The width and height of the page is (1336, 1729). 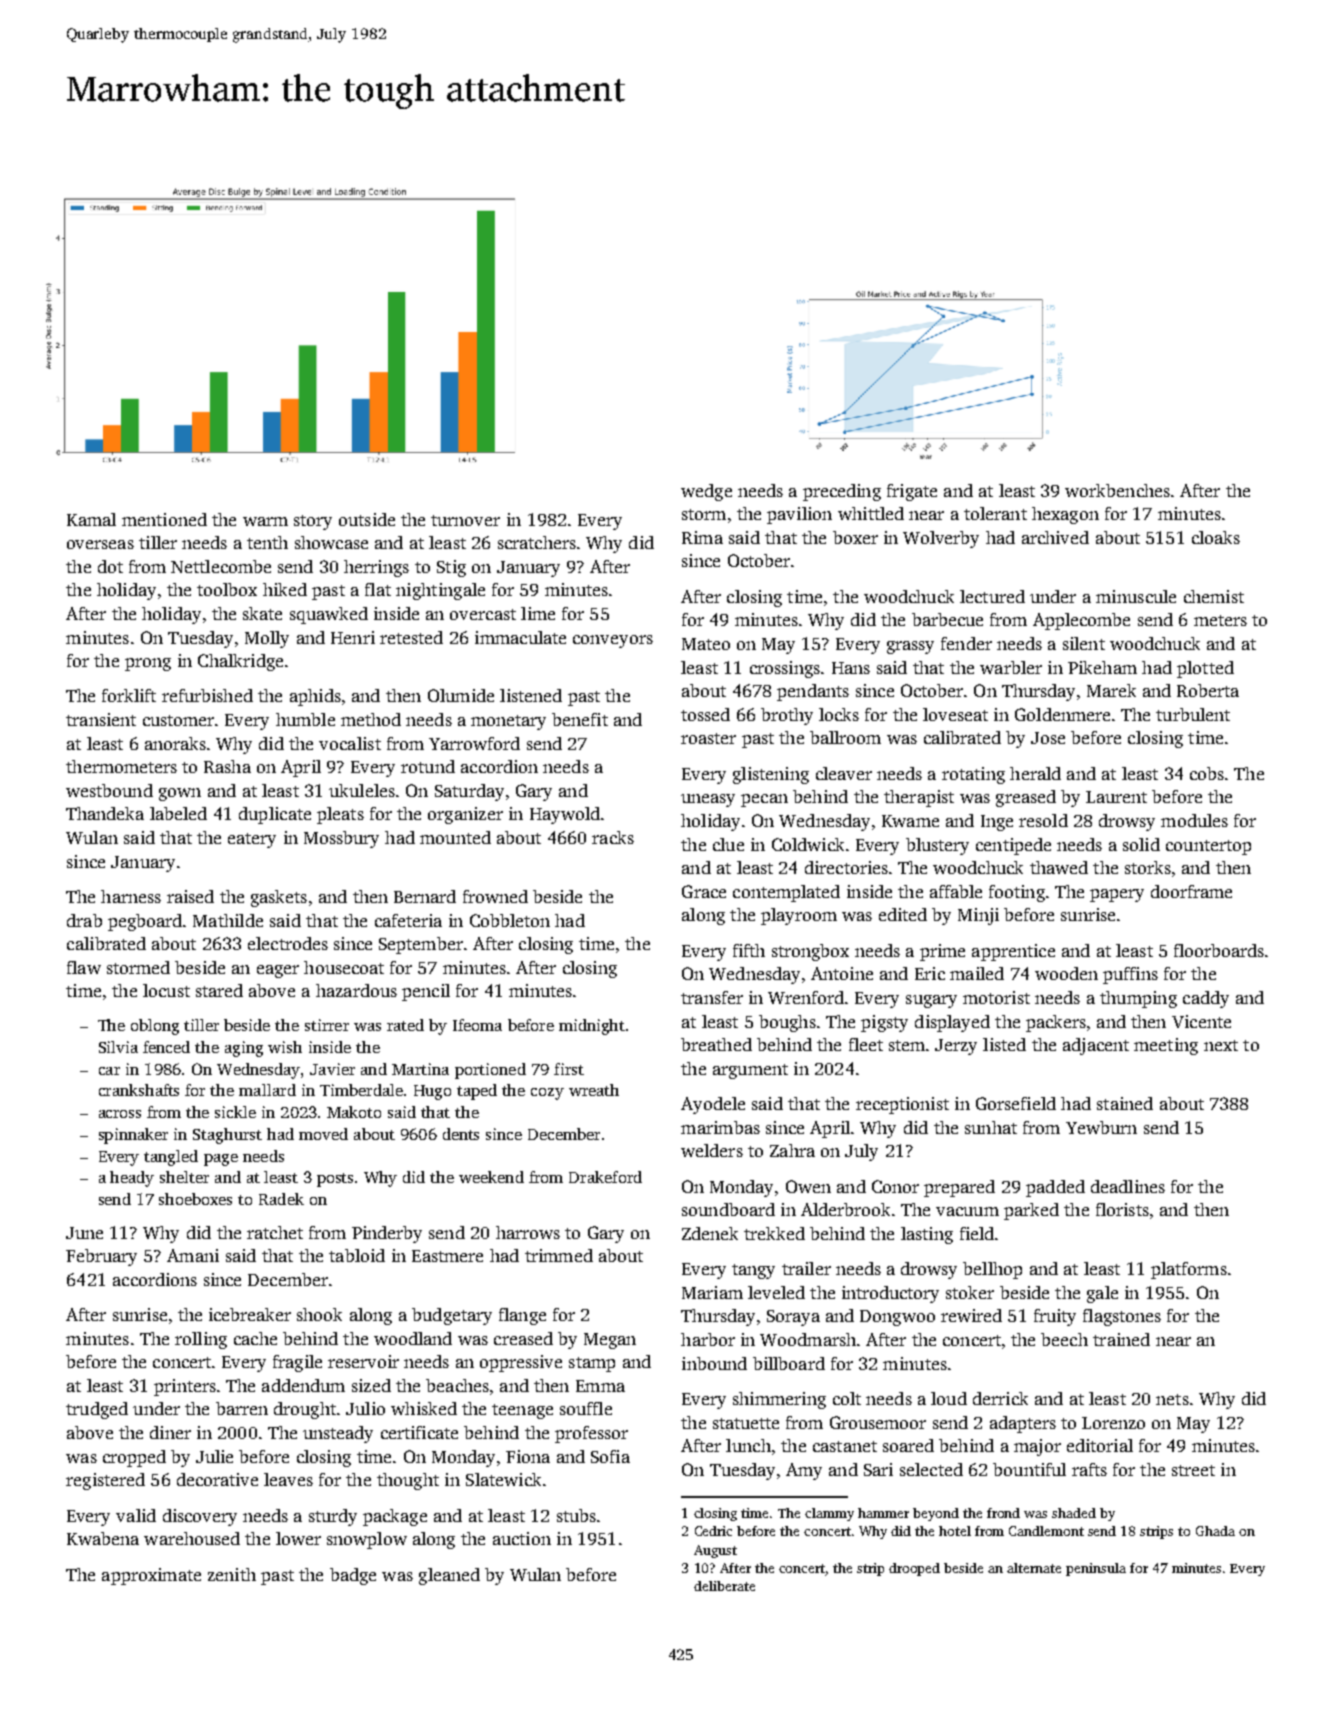 What do you see at coordinates (829, 1514) in the page?
I see `clammy` at bounding box center [829, 1514].
